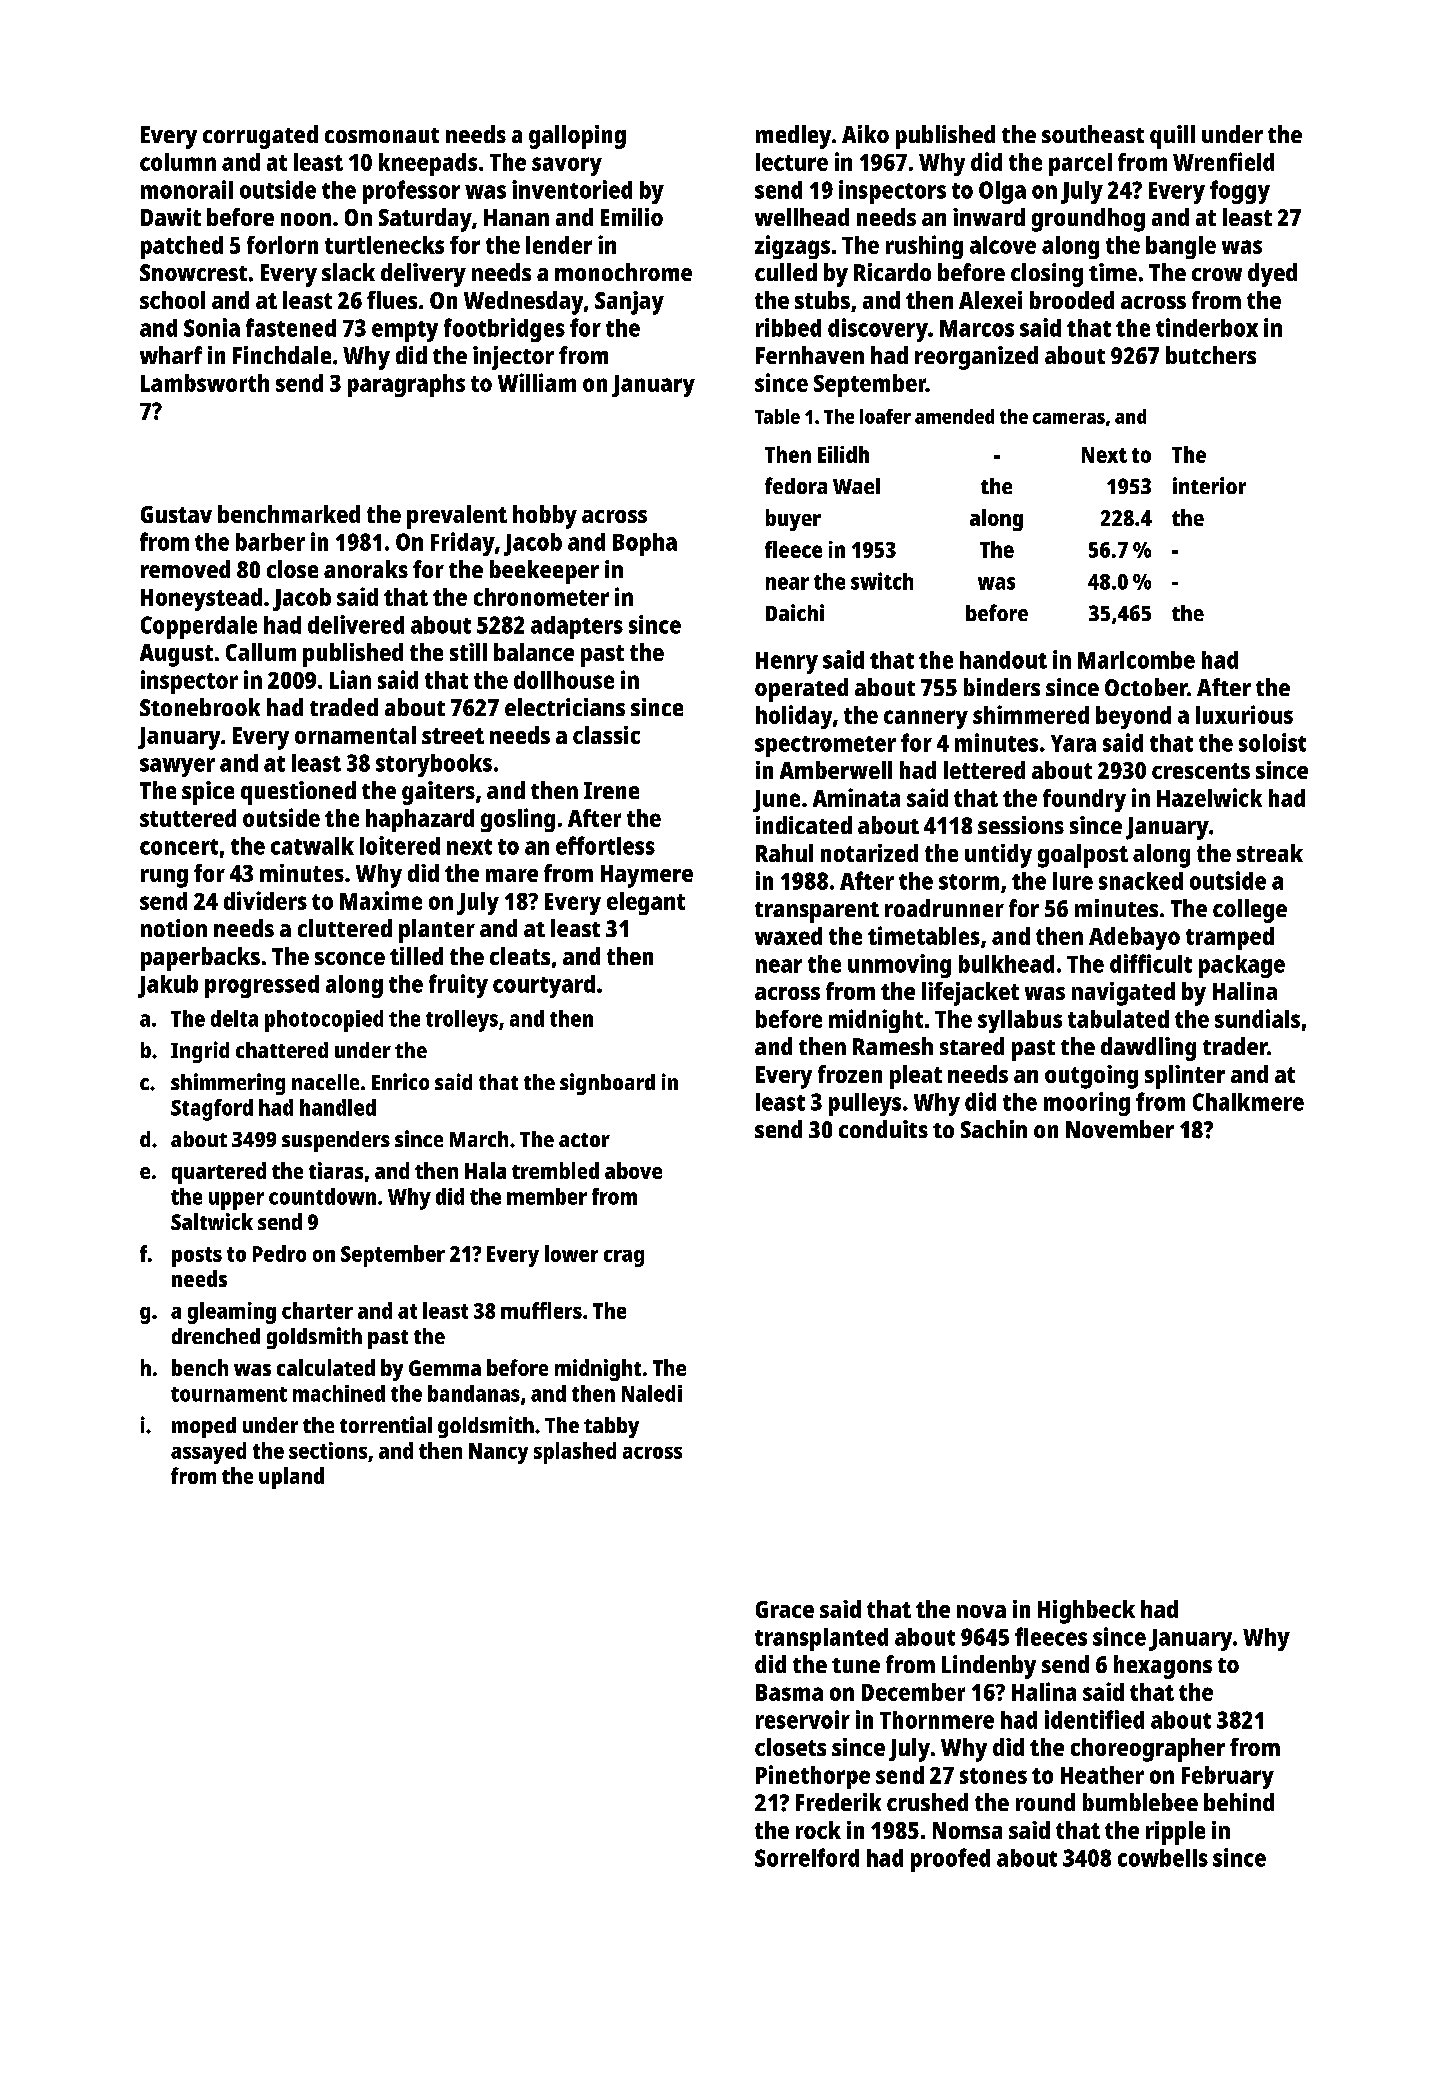 This screenshot has height=2100, width=1450. Describe the element at coordinates (1069, 418) in the screenshot. I see `cameras` at that location.
